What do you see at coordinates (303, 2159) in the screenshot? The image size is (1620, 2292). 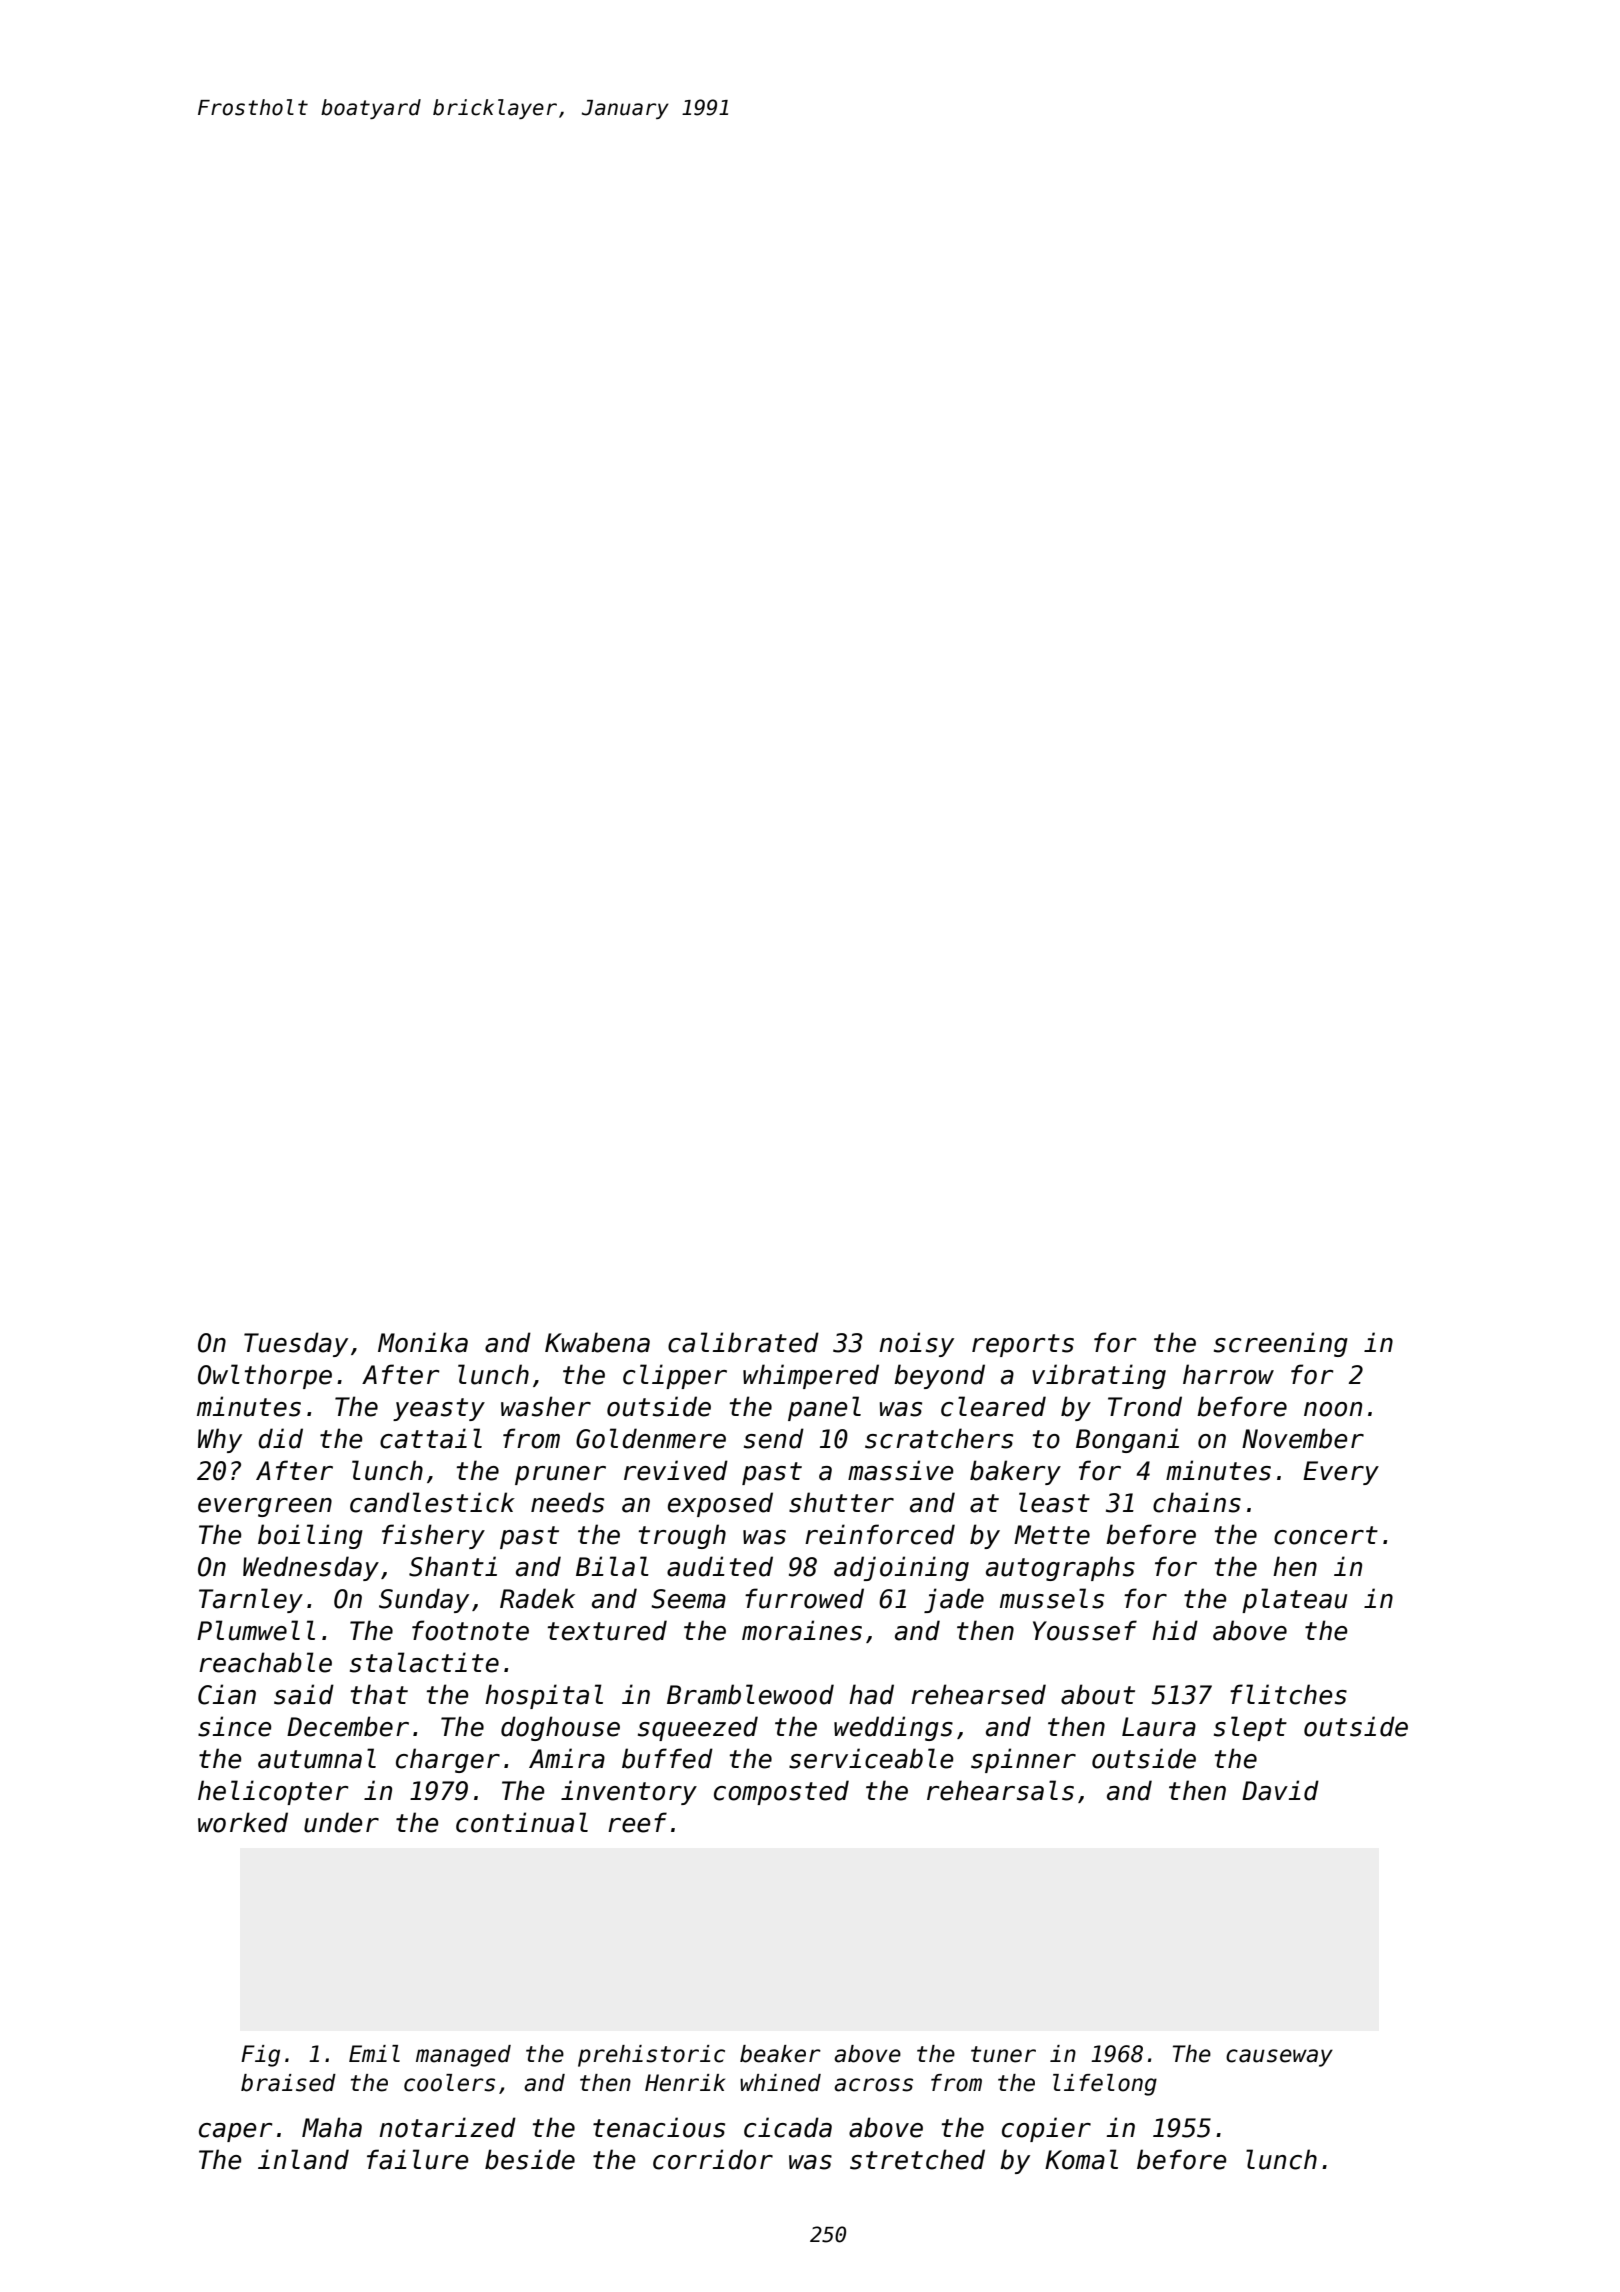 I see `inland` at bounding box center [303, 2159].
